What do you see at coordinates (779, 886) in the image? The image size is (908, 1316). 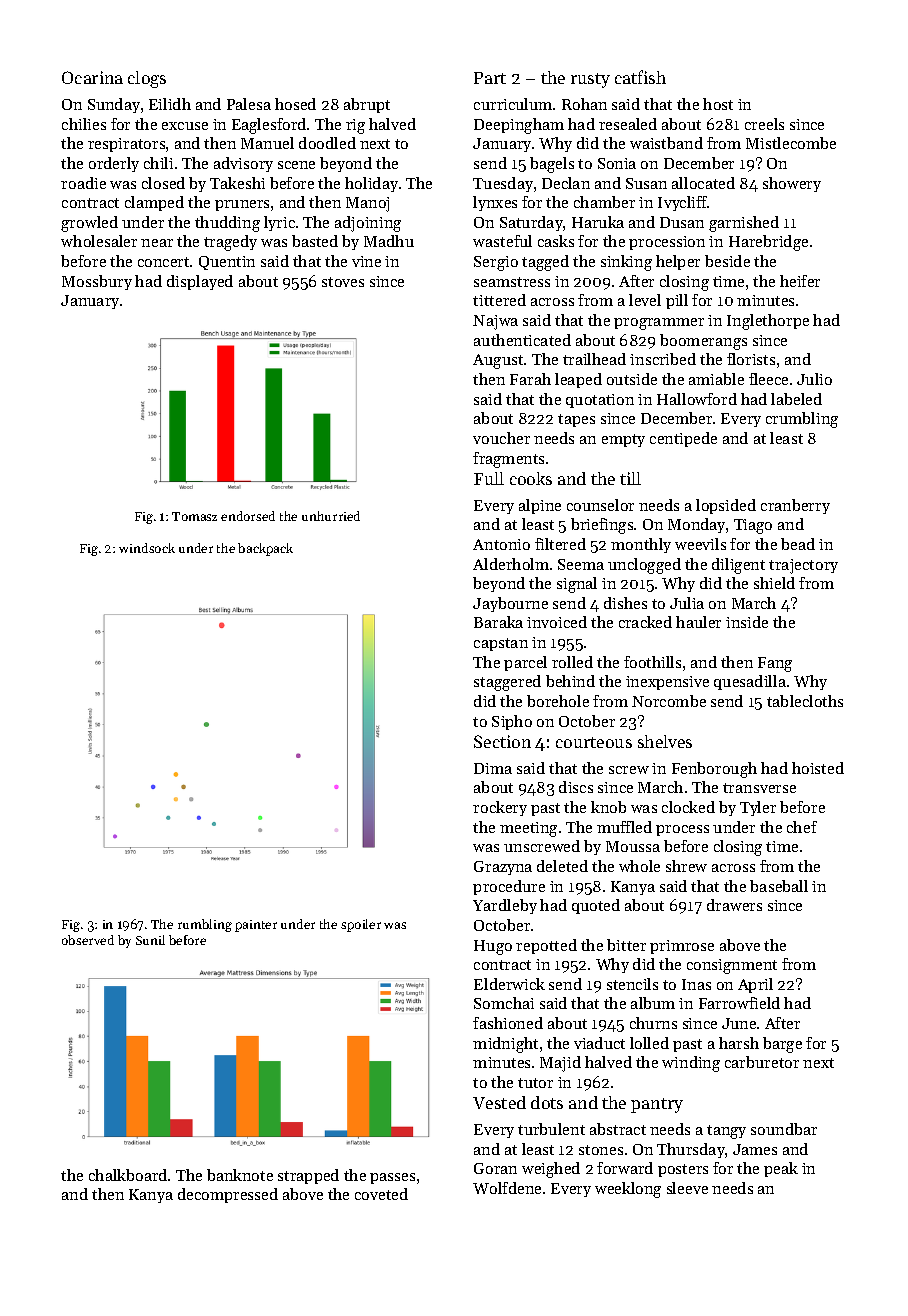 I see `baseball` at bounding box center [779, 886].
